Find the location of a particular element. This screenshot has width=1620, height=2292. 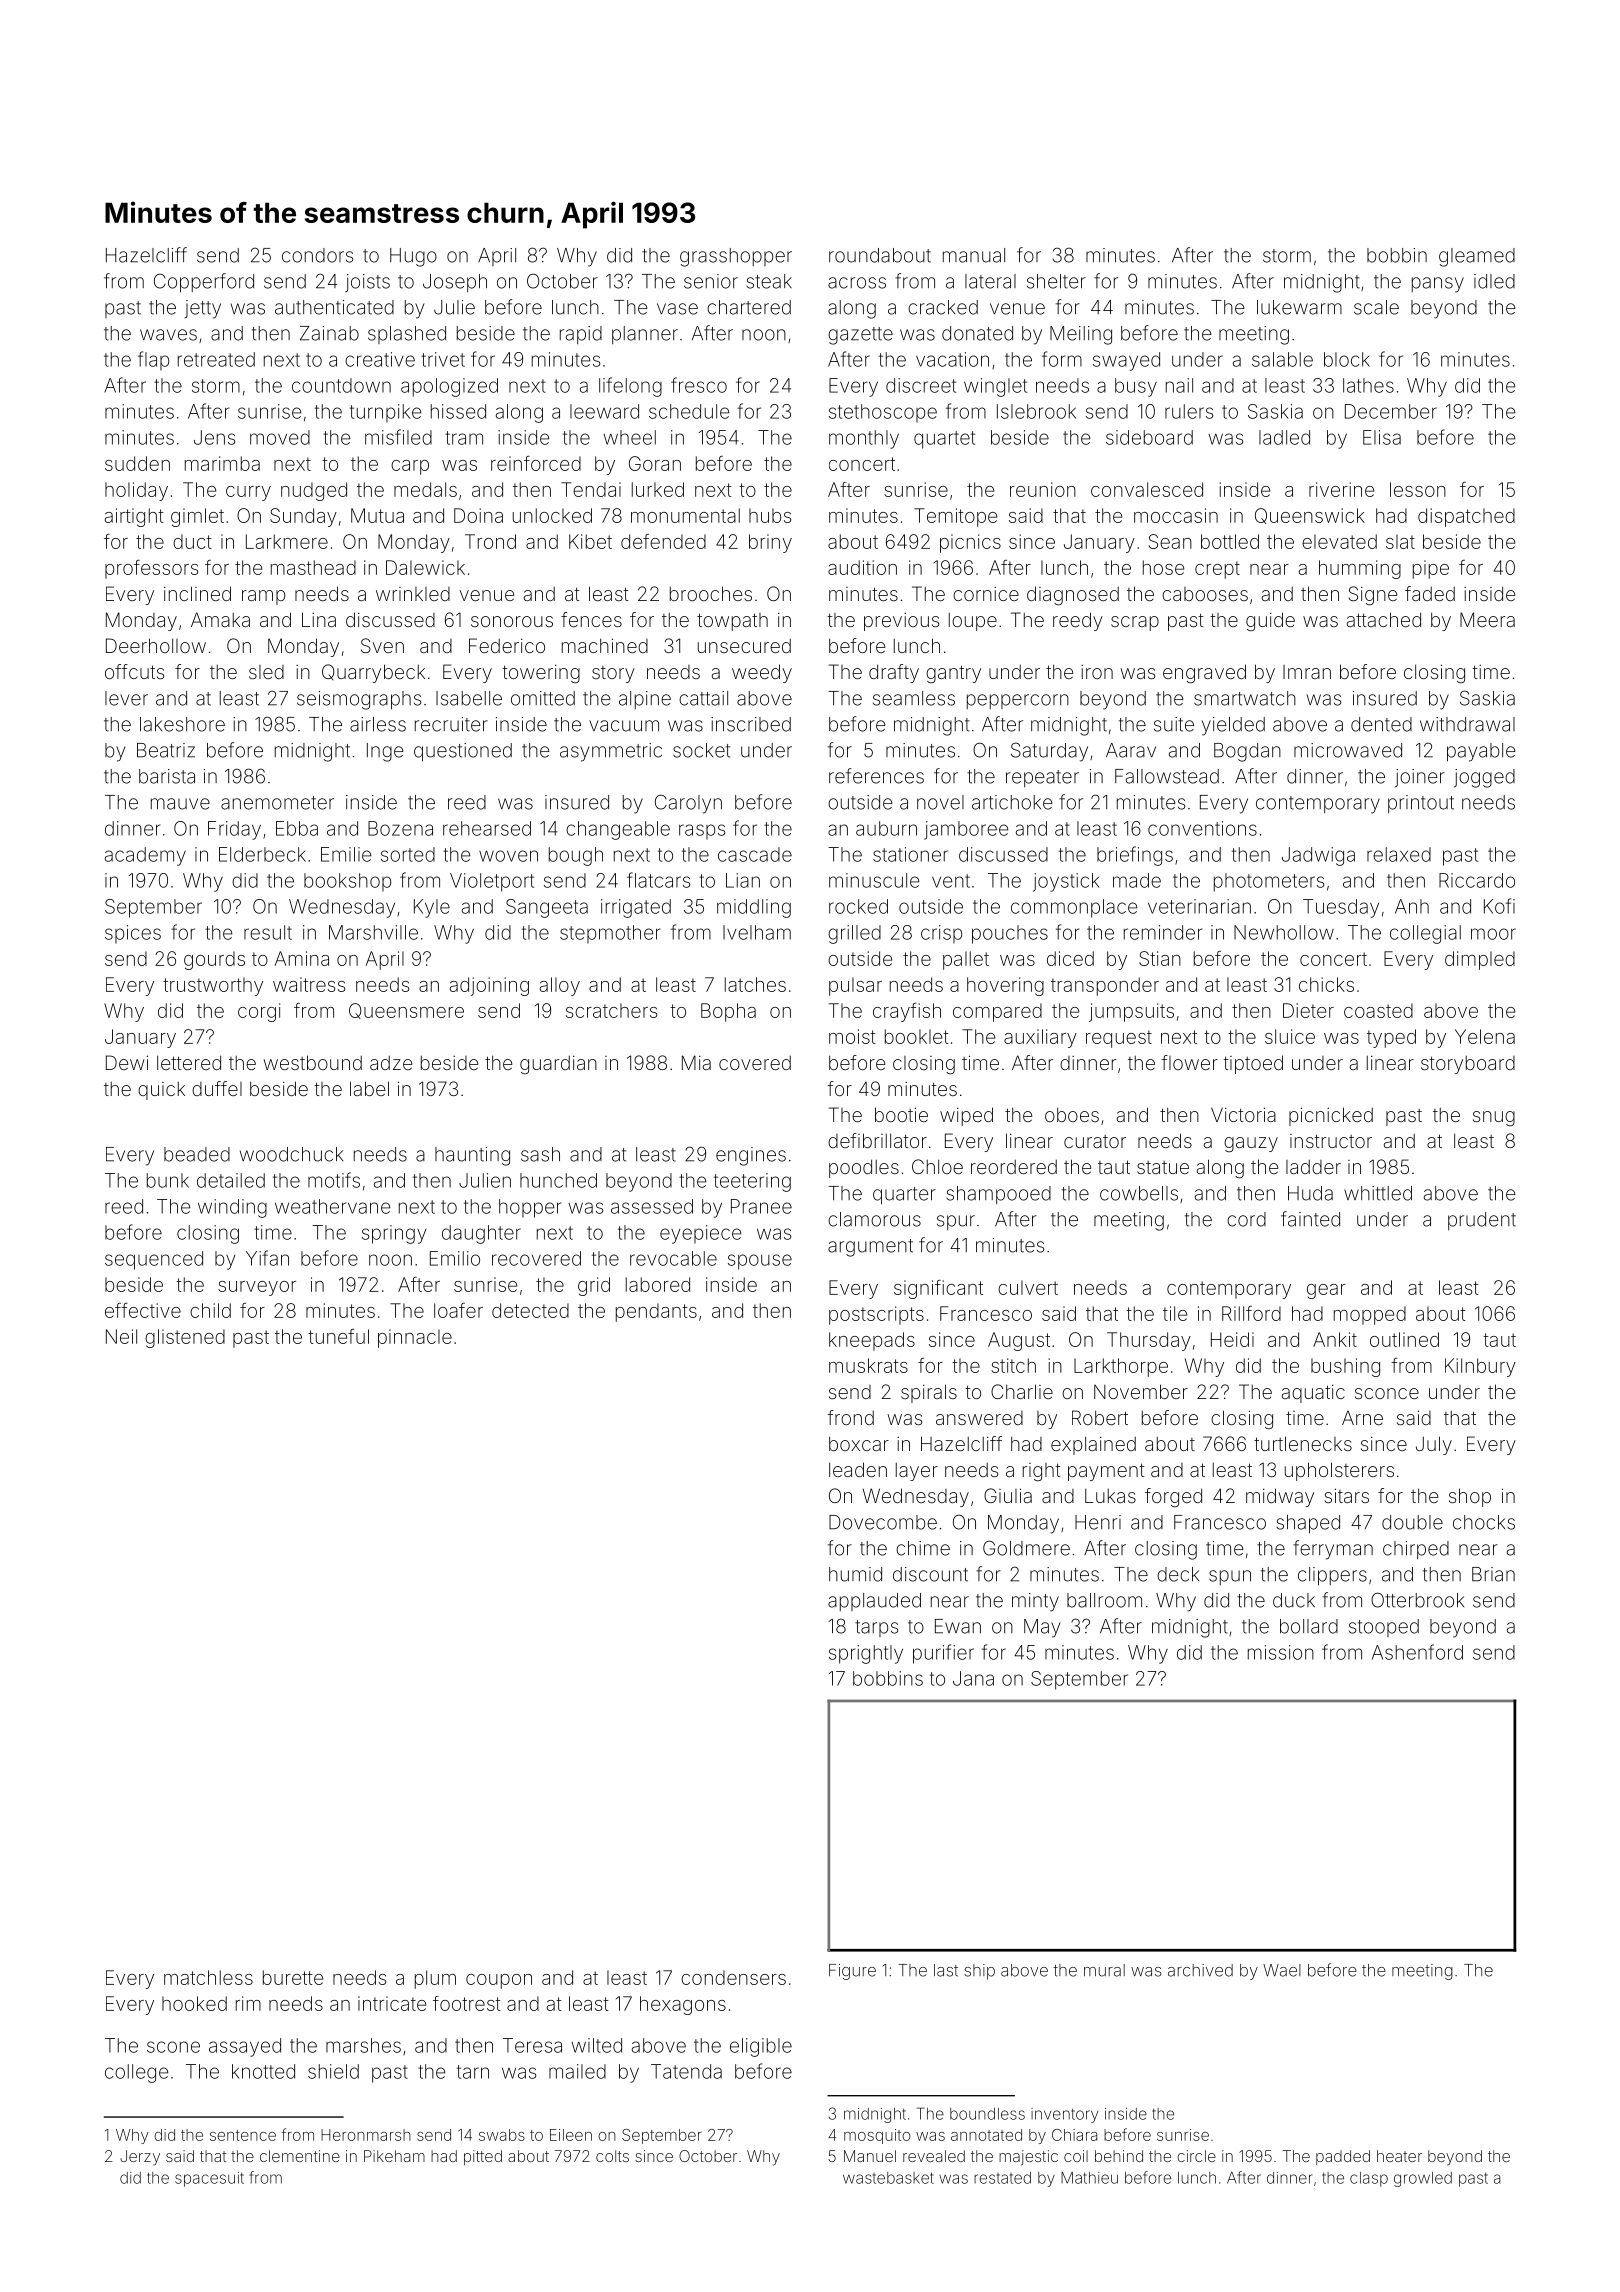

Rillford is located at coordinates (1251, 1313).
